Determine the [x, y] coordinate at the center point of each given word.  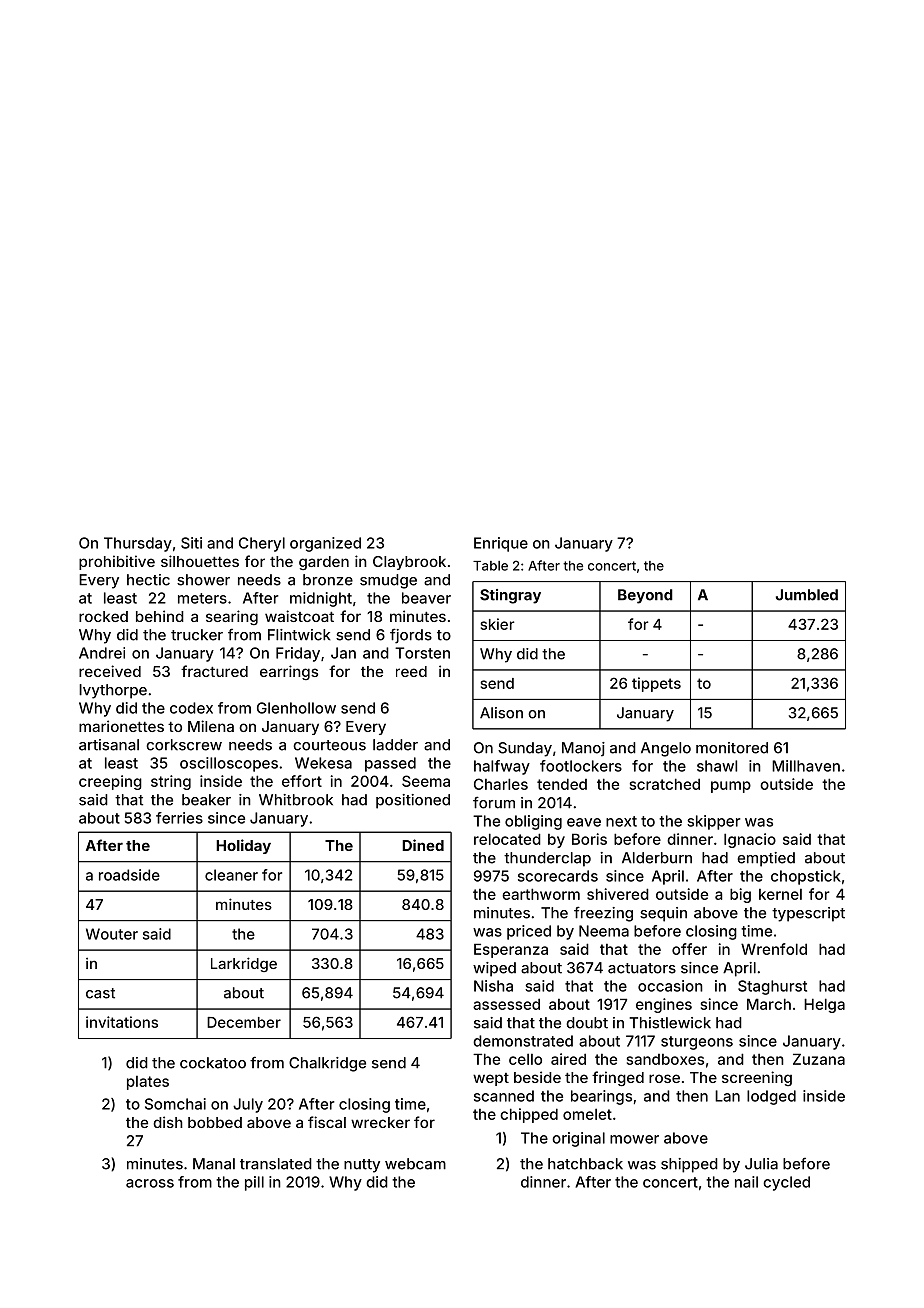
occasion [670, 986]
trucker [197, 635]
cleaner [231, 875]
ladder [395, 745]
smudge [388, 581]
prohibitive [117, 562]
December [244, 1022]
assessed [506, 1004]
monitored [732, 748]
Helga [824, 1005]
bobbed [215, 1122]
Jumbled [807, 595]
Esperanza [511, 950]
